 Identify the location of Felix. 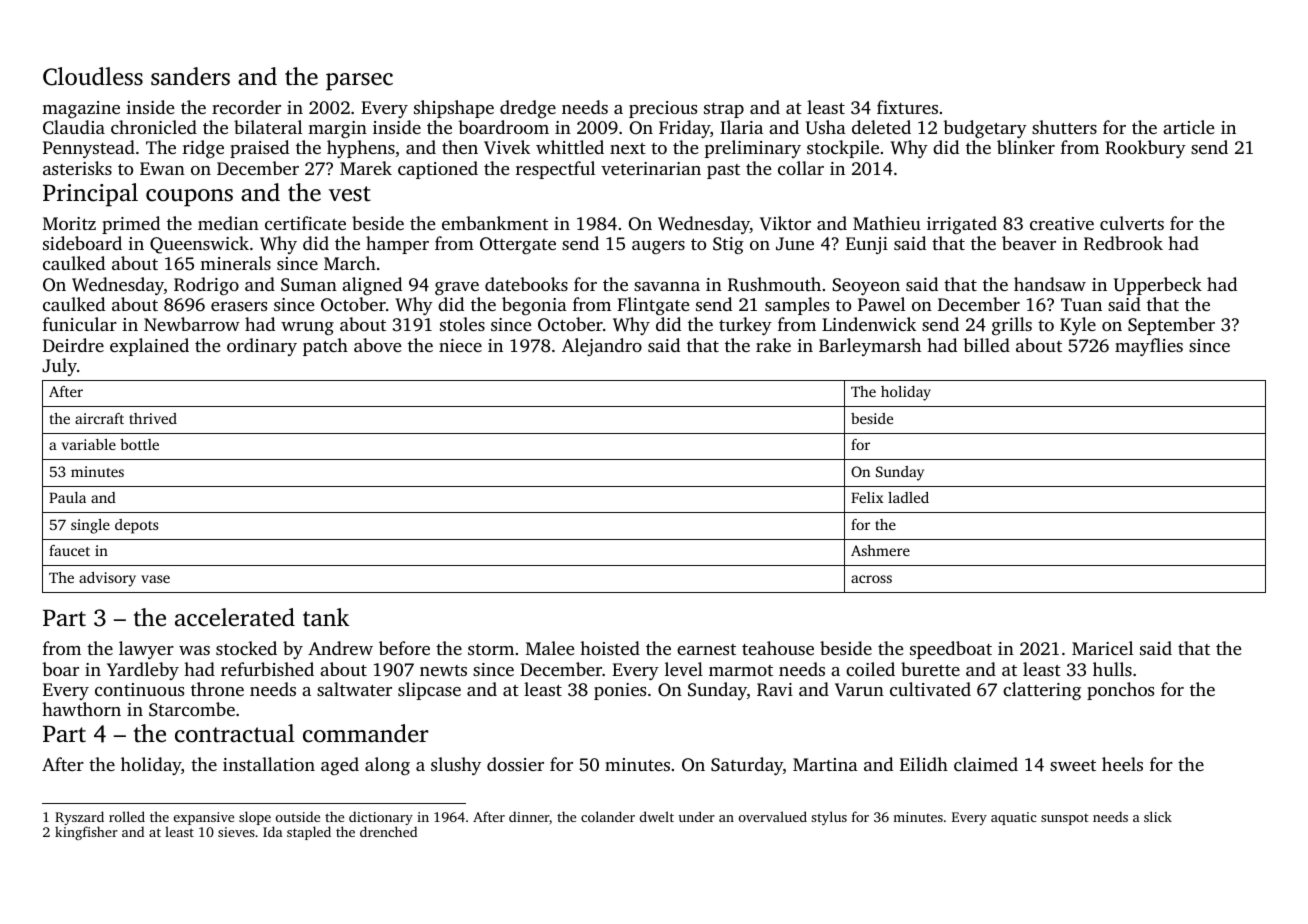
(867, 497).
